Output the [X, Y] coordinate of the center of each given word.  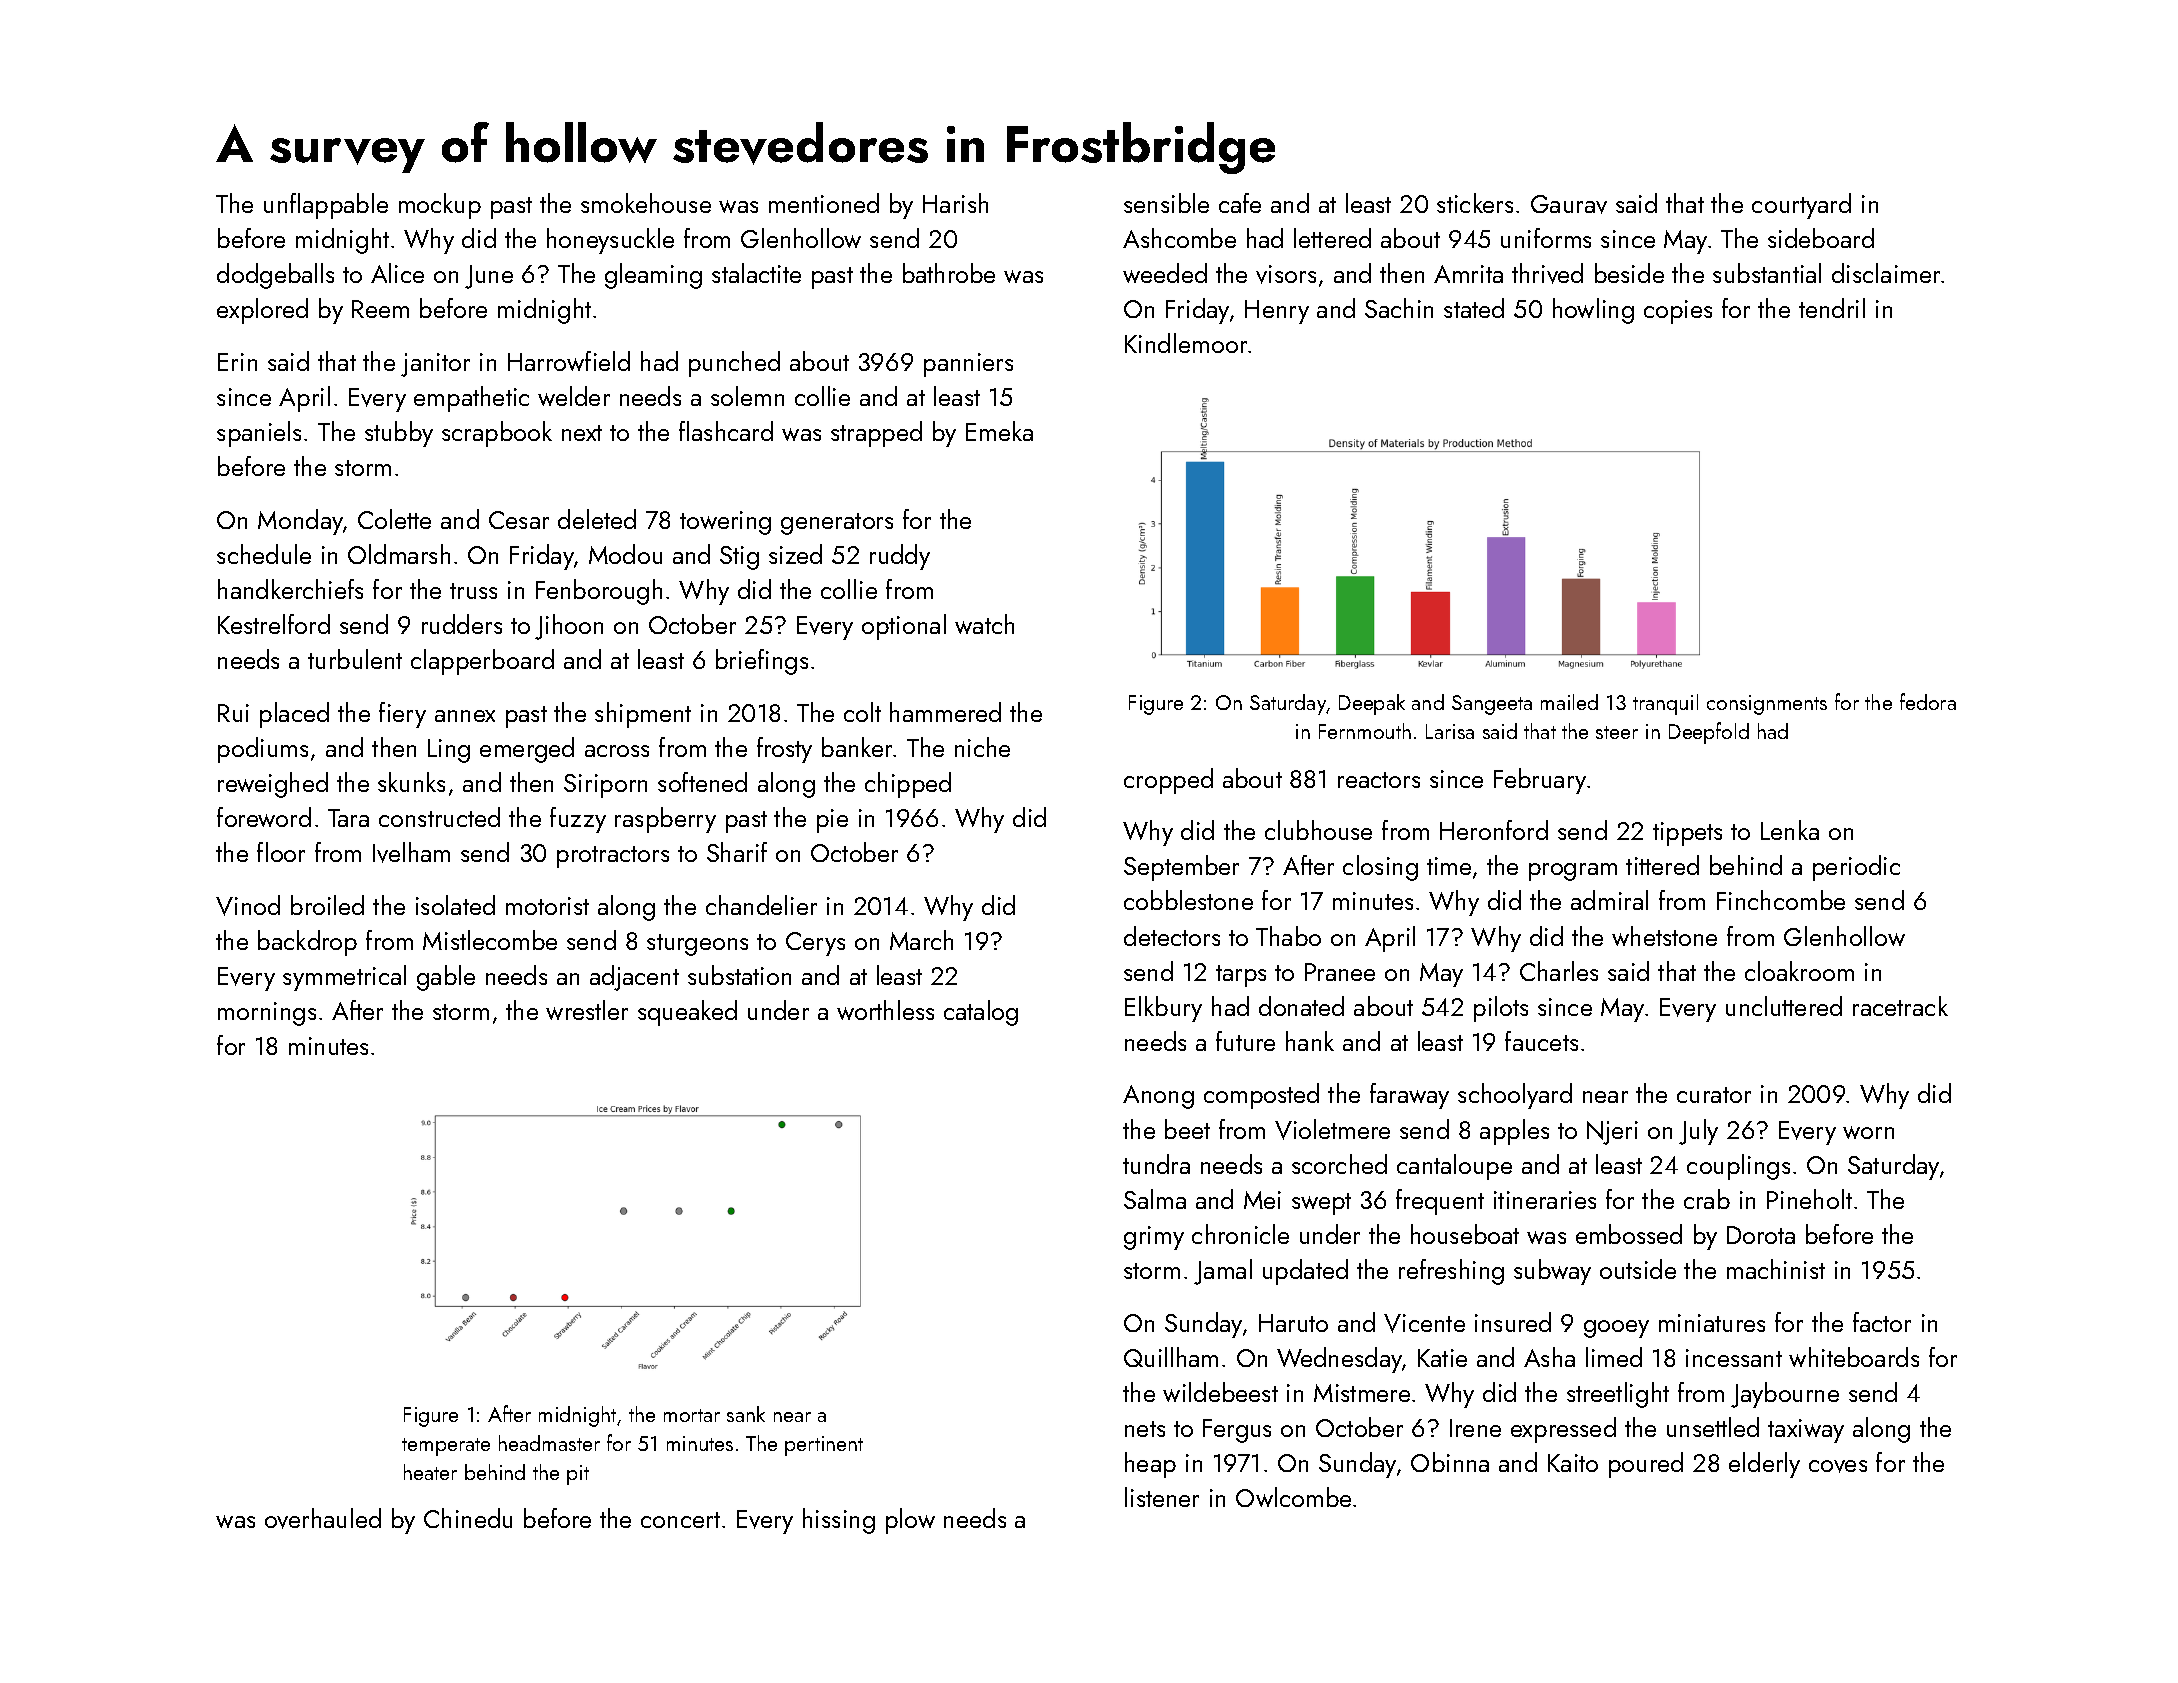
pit [578, 1475]
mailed [1569, 702]
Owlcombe [1293, 1497]
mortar [692, 1415]
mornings [267, 1014]
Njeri [1612, 1133]
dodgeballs [275, 276]
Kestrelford [274, 624]
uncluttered [1784, 1006]
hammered [945, 712]
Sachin [1399, 308]
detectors [1172, 936]
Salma [1155, 1199]
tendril [1832, 308]
